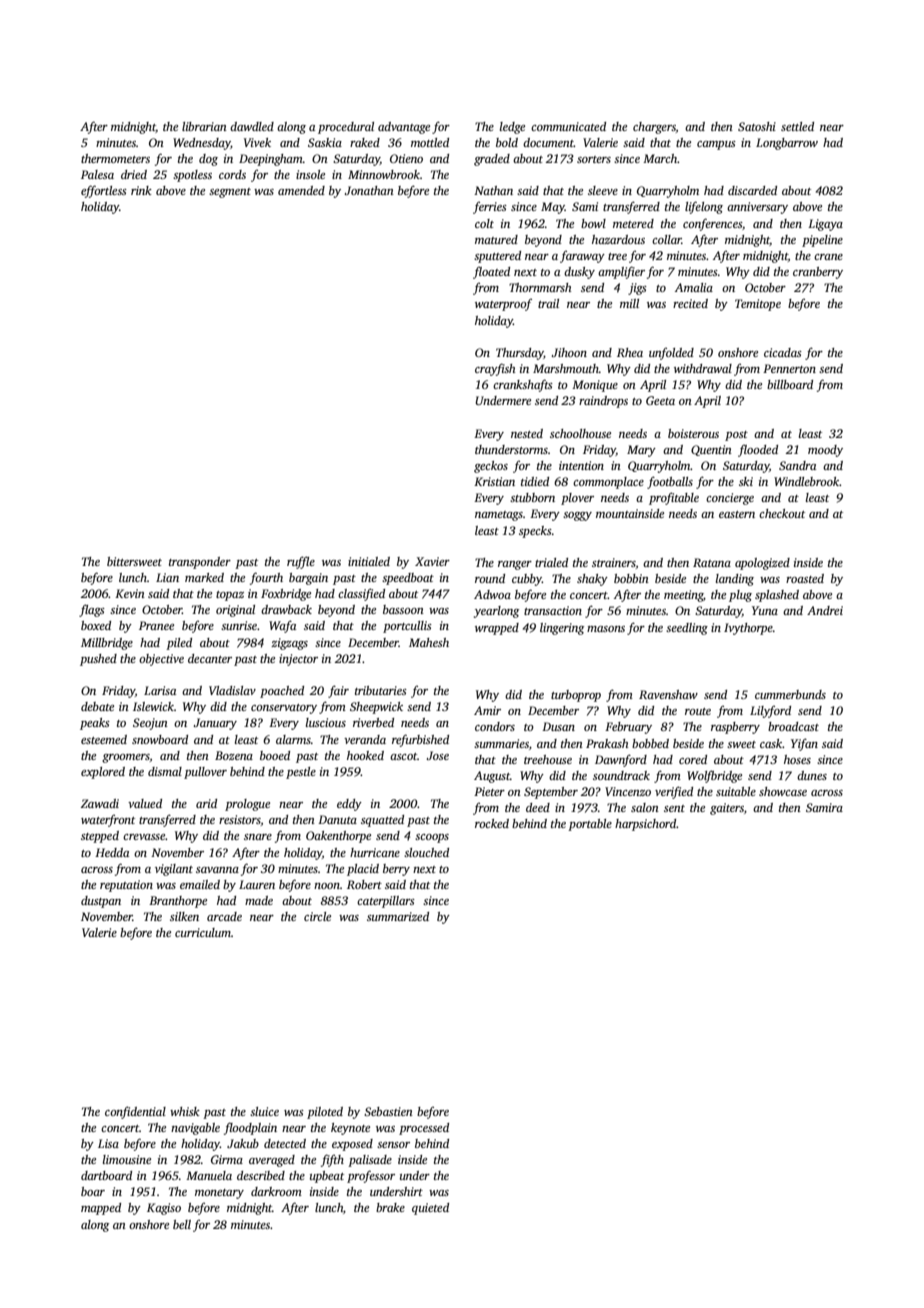 The width and height of the screenshot is (924, 1308). Describe the element at coordinates (654, 128) in the screenshot. I see `chargers` at that location.
